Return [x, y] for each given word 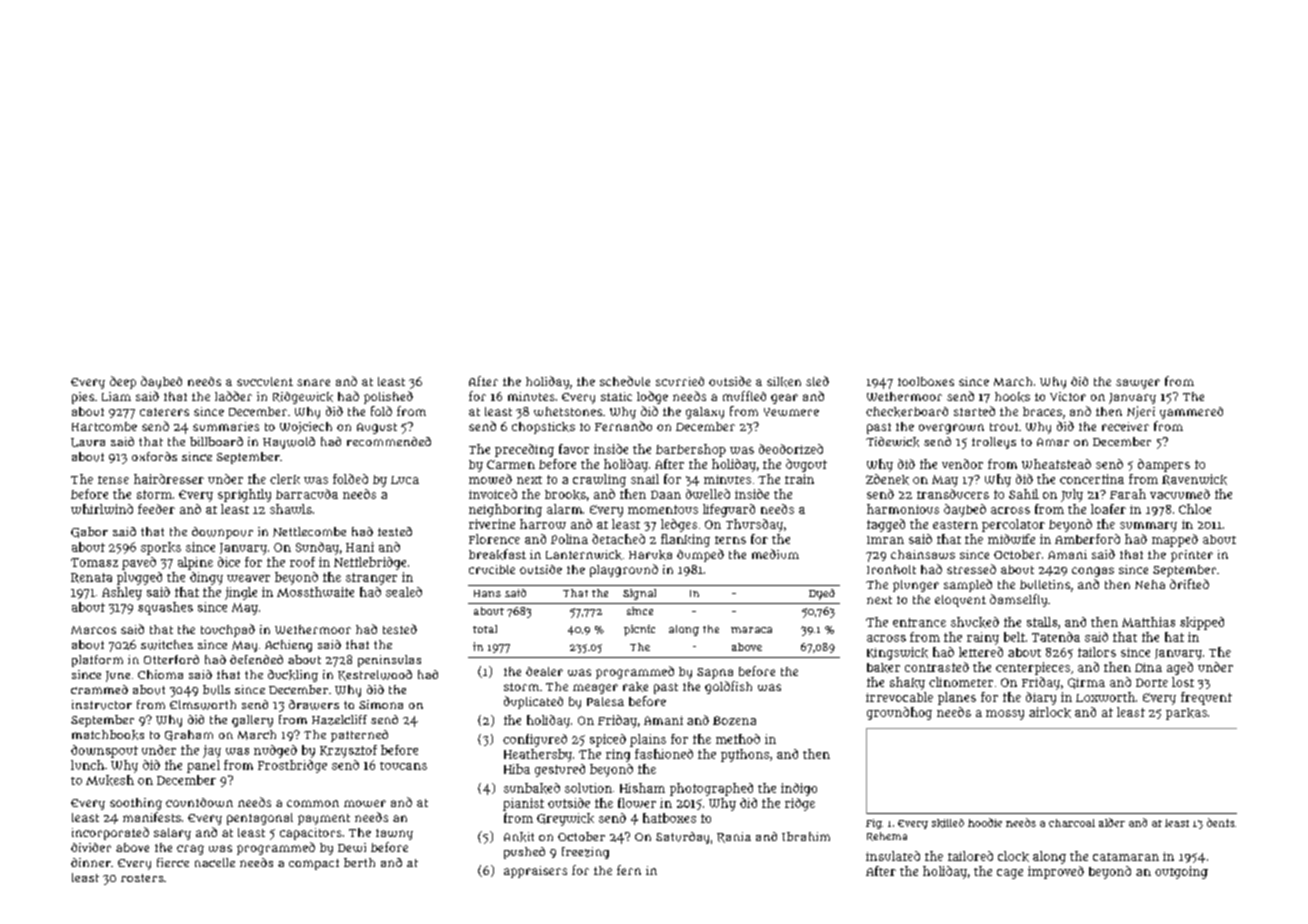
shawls [291, 509]
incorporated [110, 833]
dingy [206, 578]
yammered [1191, 413]
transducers [953, 494]
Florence [494, 539]
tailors [1097, 652]
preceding [524, 450]
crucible [492, 569]
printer [1192, 556]
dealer [544, 671]
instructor [102, 705]
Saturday [682, 838]
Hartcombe [104, 426]
